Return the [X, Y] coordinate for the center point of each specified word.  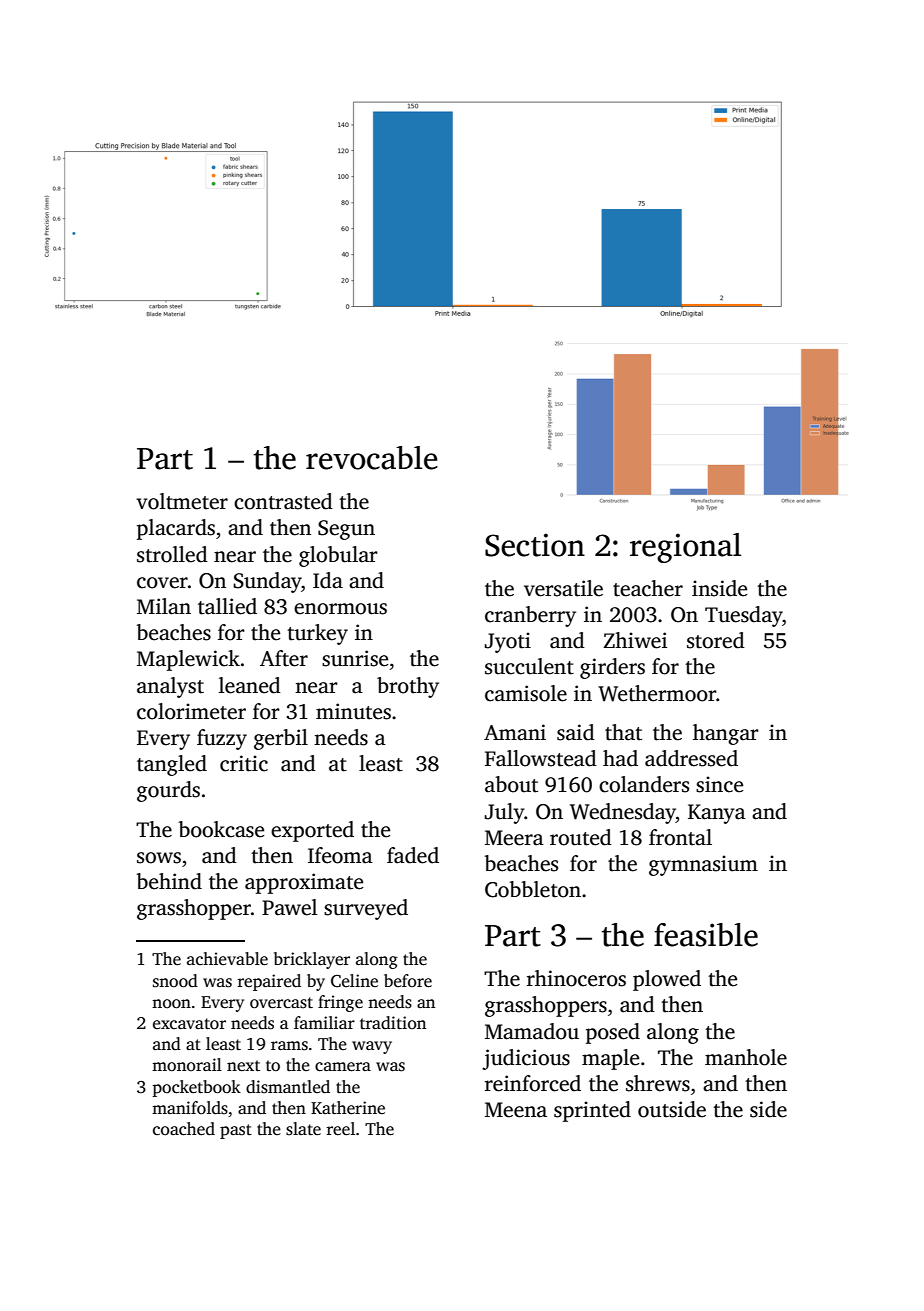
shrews [658, 1083]
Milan [164, 606]
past [236, 1131]
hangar [726, 734]
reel [340, 1129]
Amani [515, 732]
